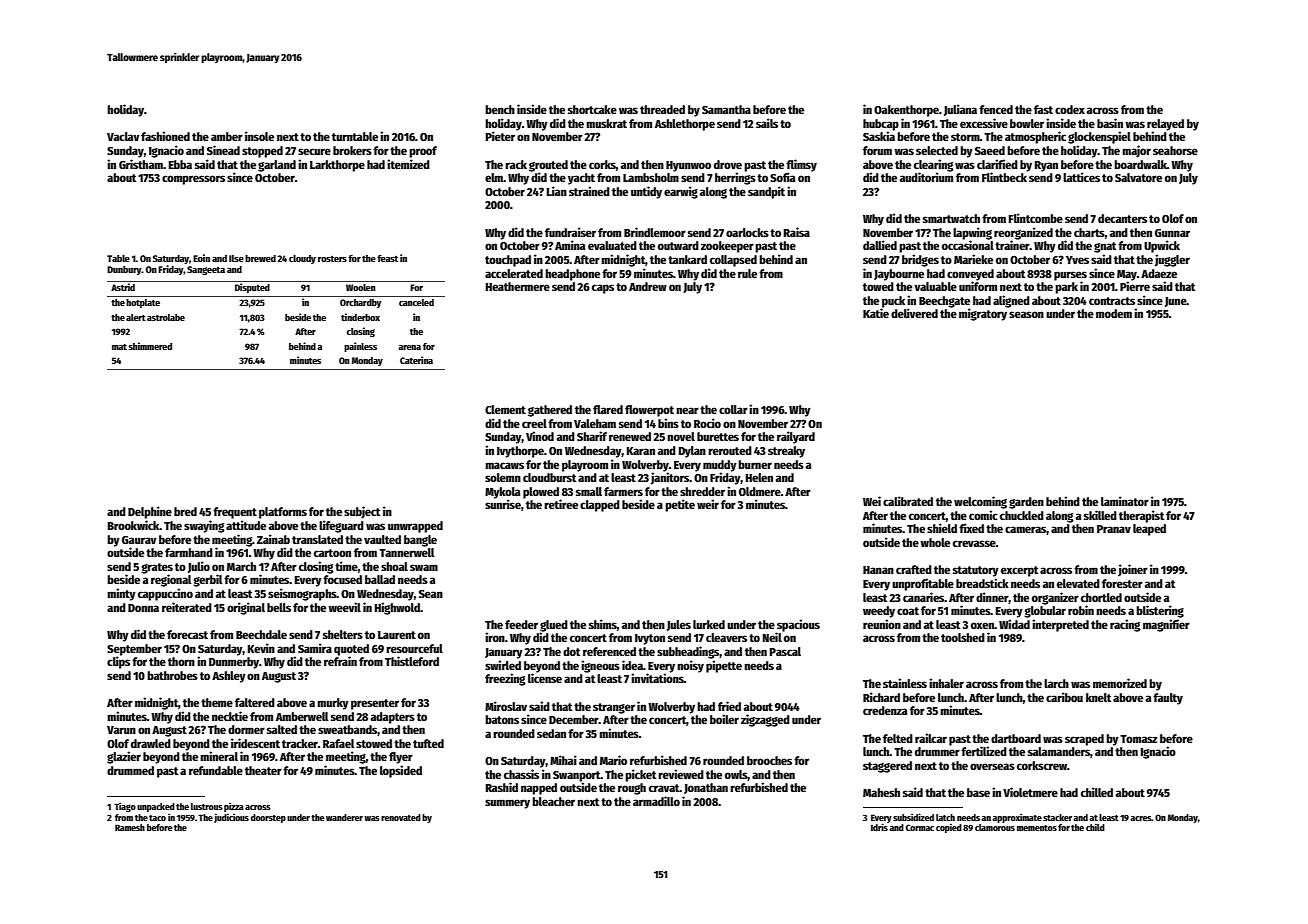  I want to click on Highwold, so click(397, 608).
